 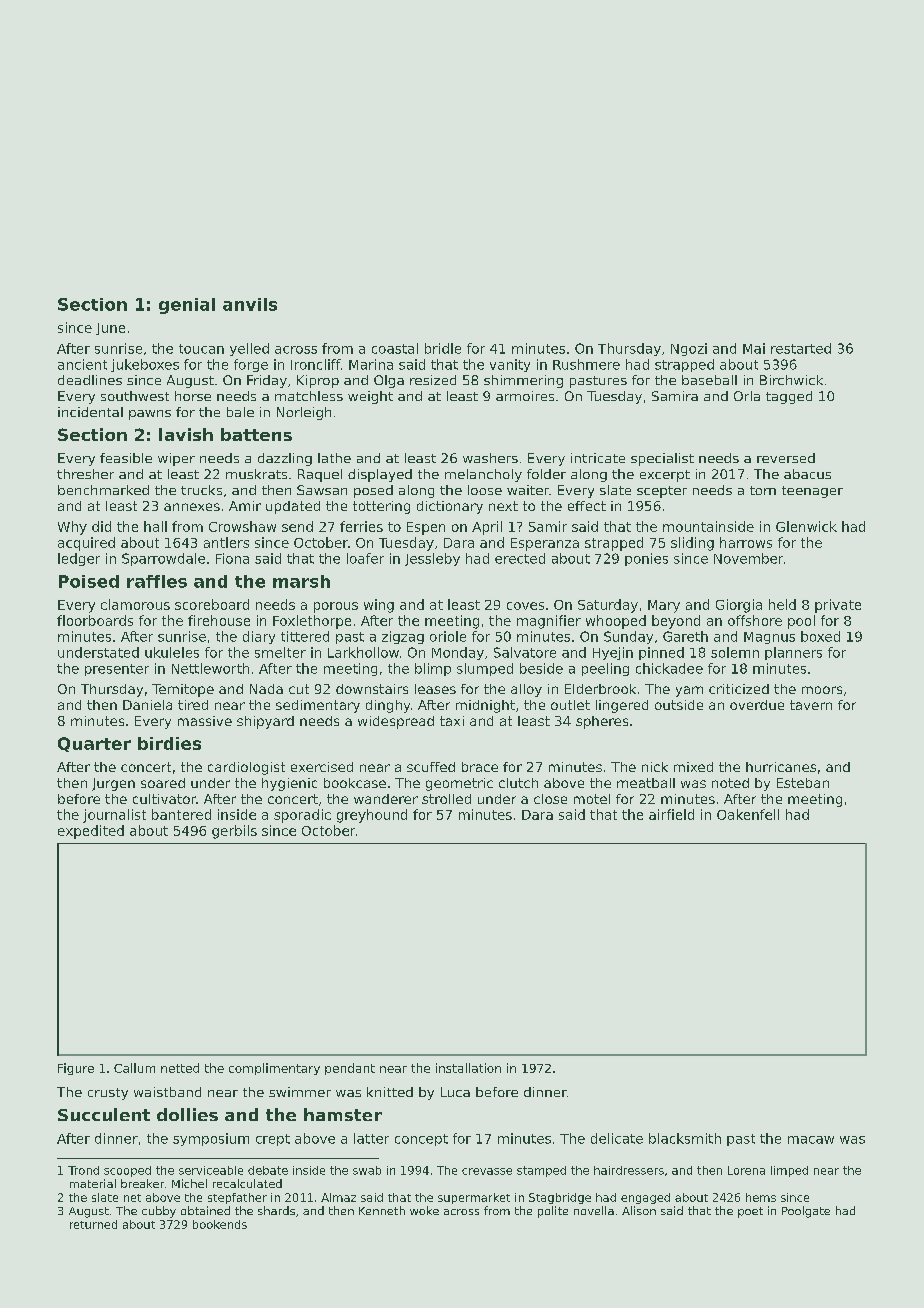 I want to click on vanity, so click(x=510, y=365).
